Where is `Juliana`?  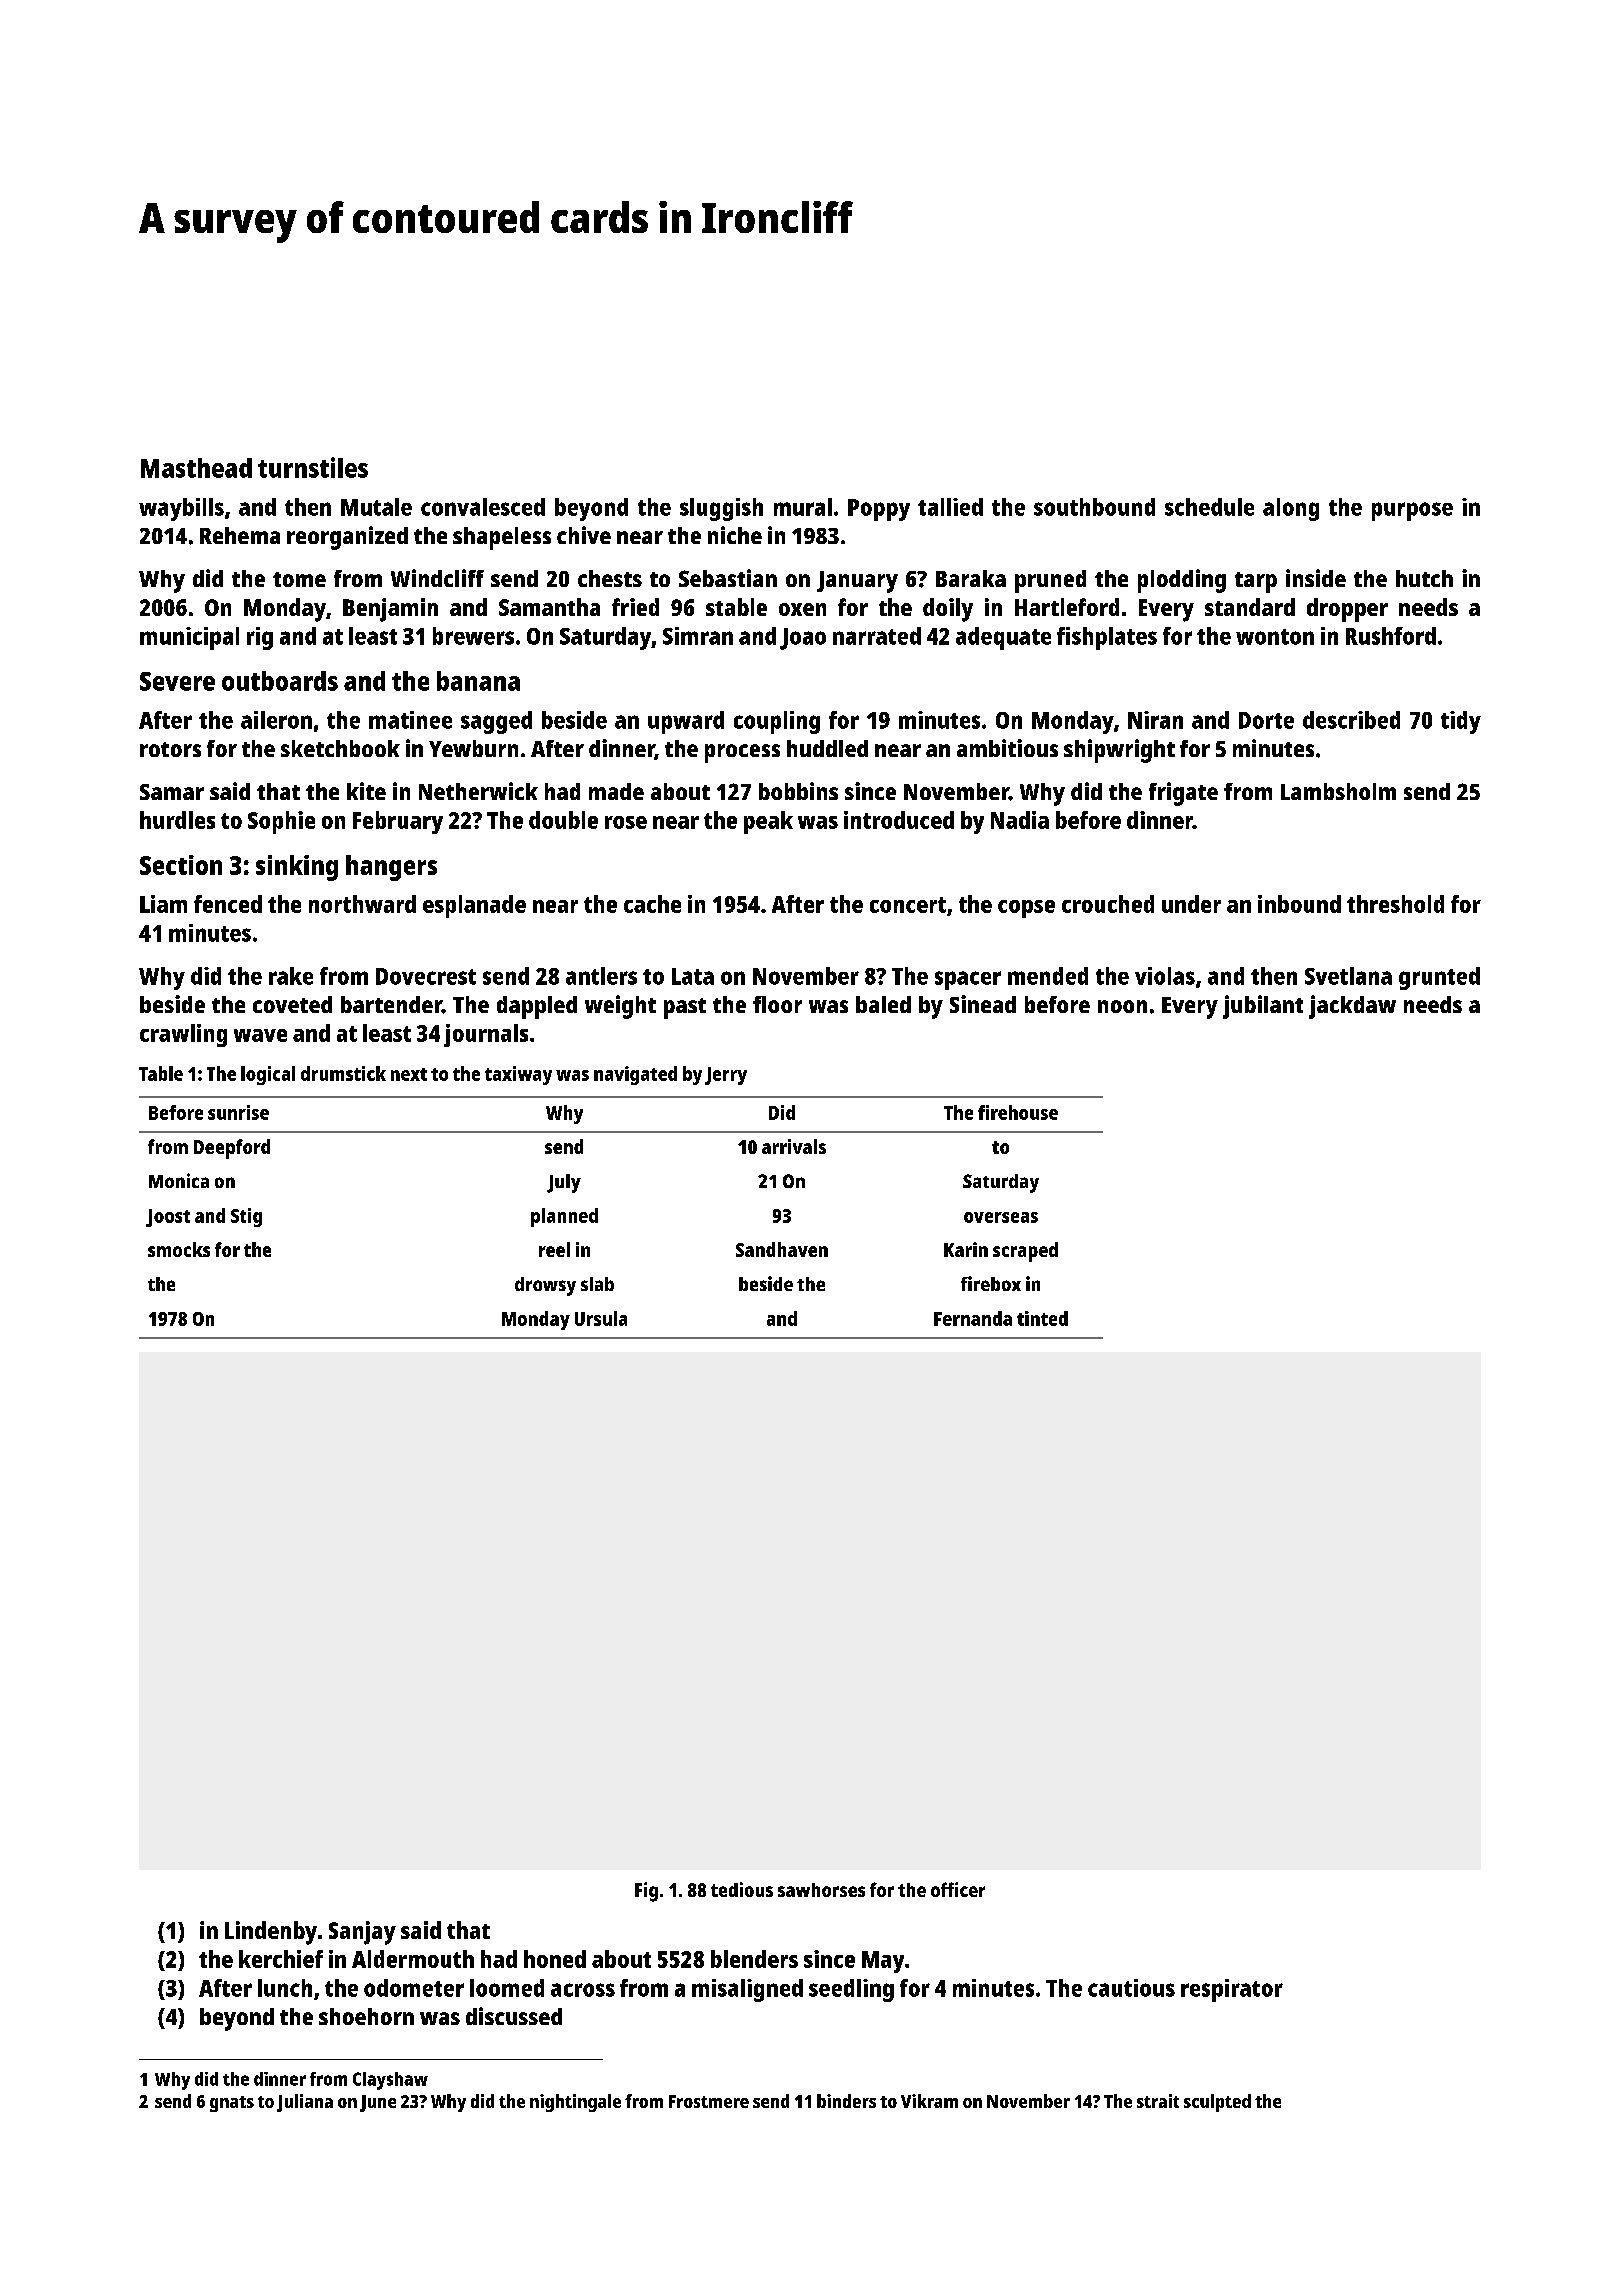 Juliana is located at coordinates (305, 2103).
